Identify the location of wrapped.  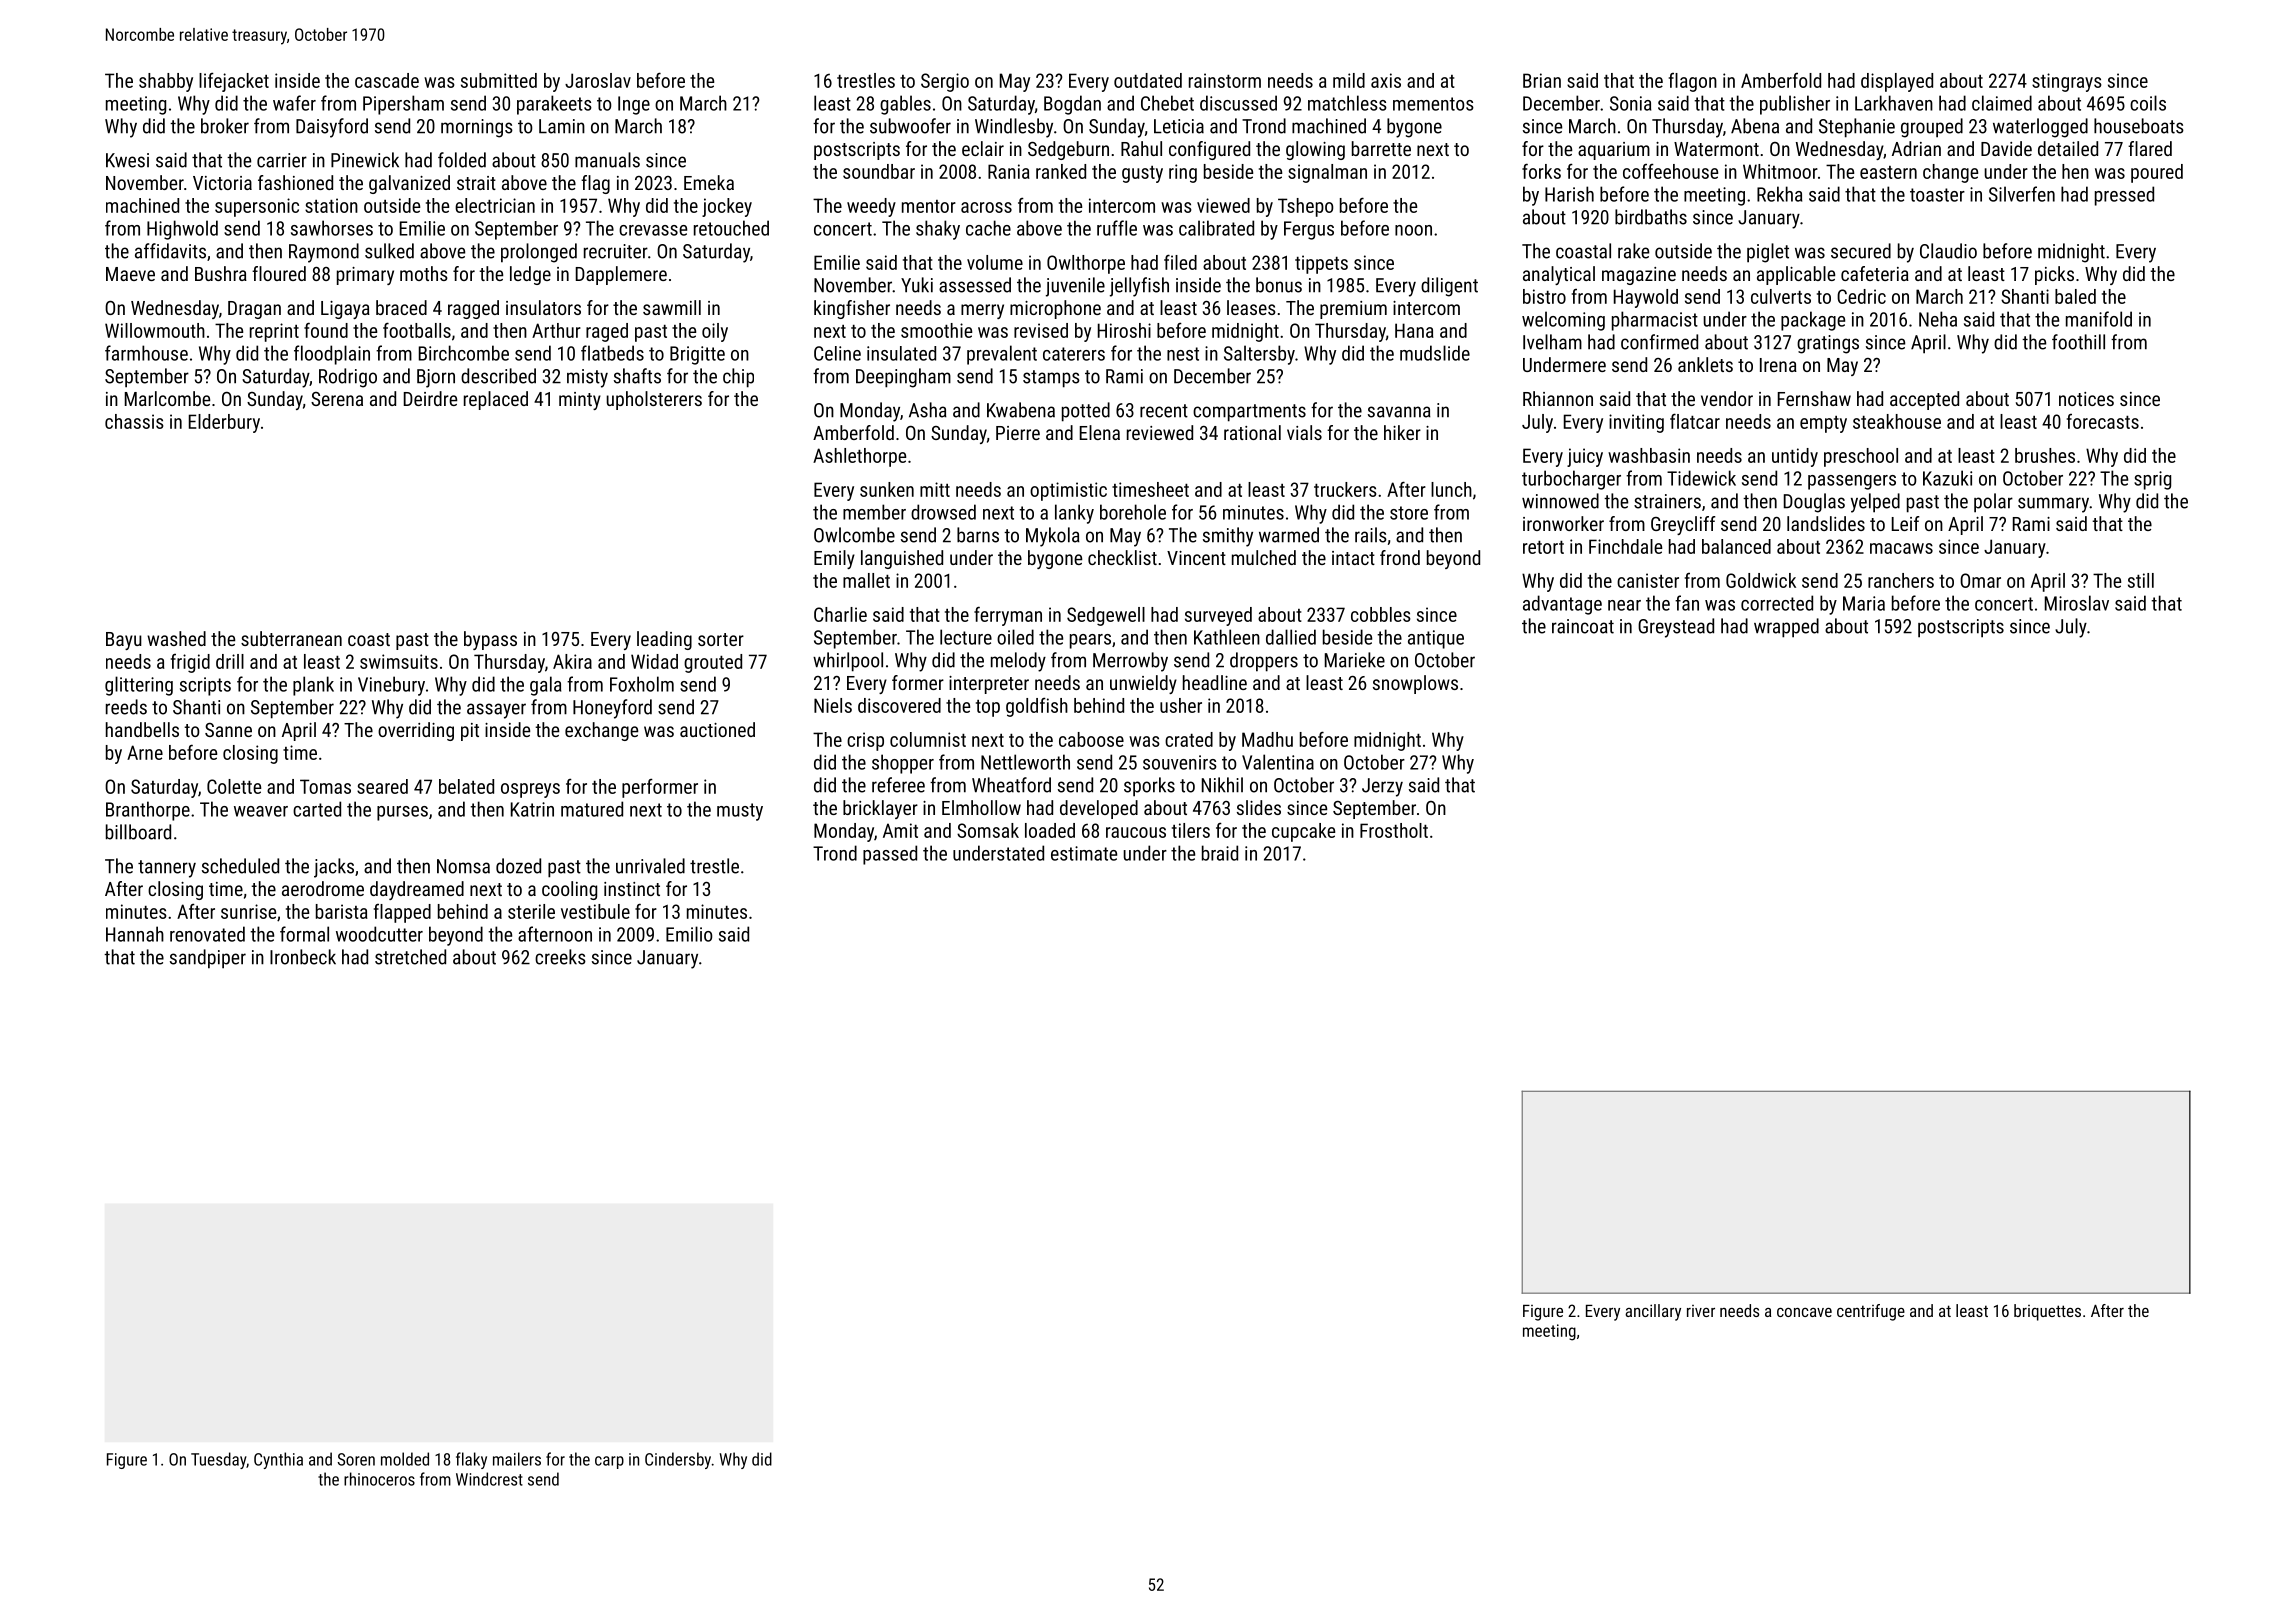
(1786, 628).
